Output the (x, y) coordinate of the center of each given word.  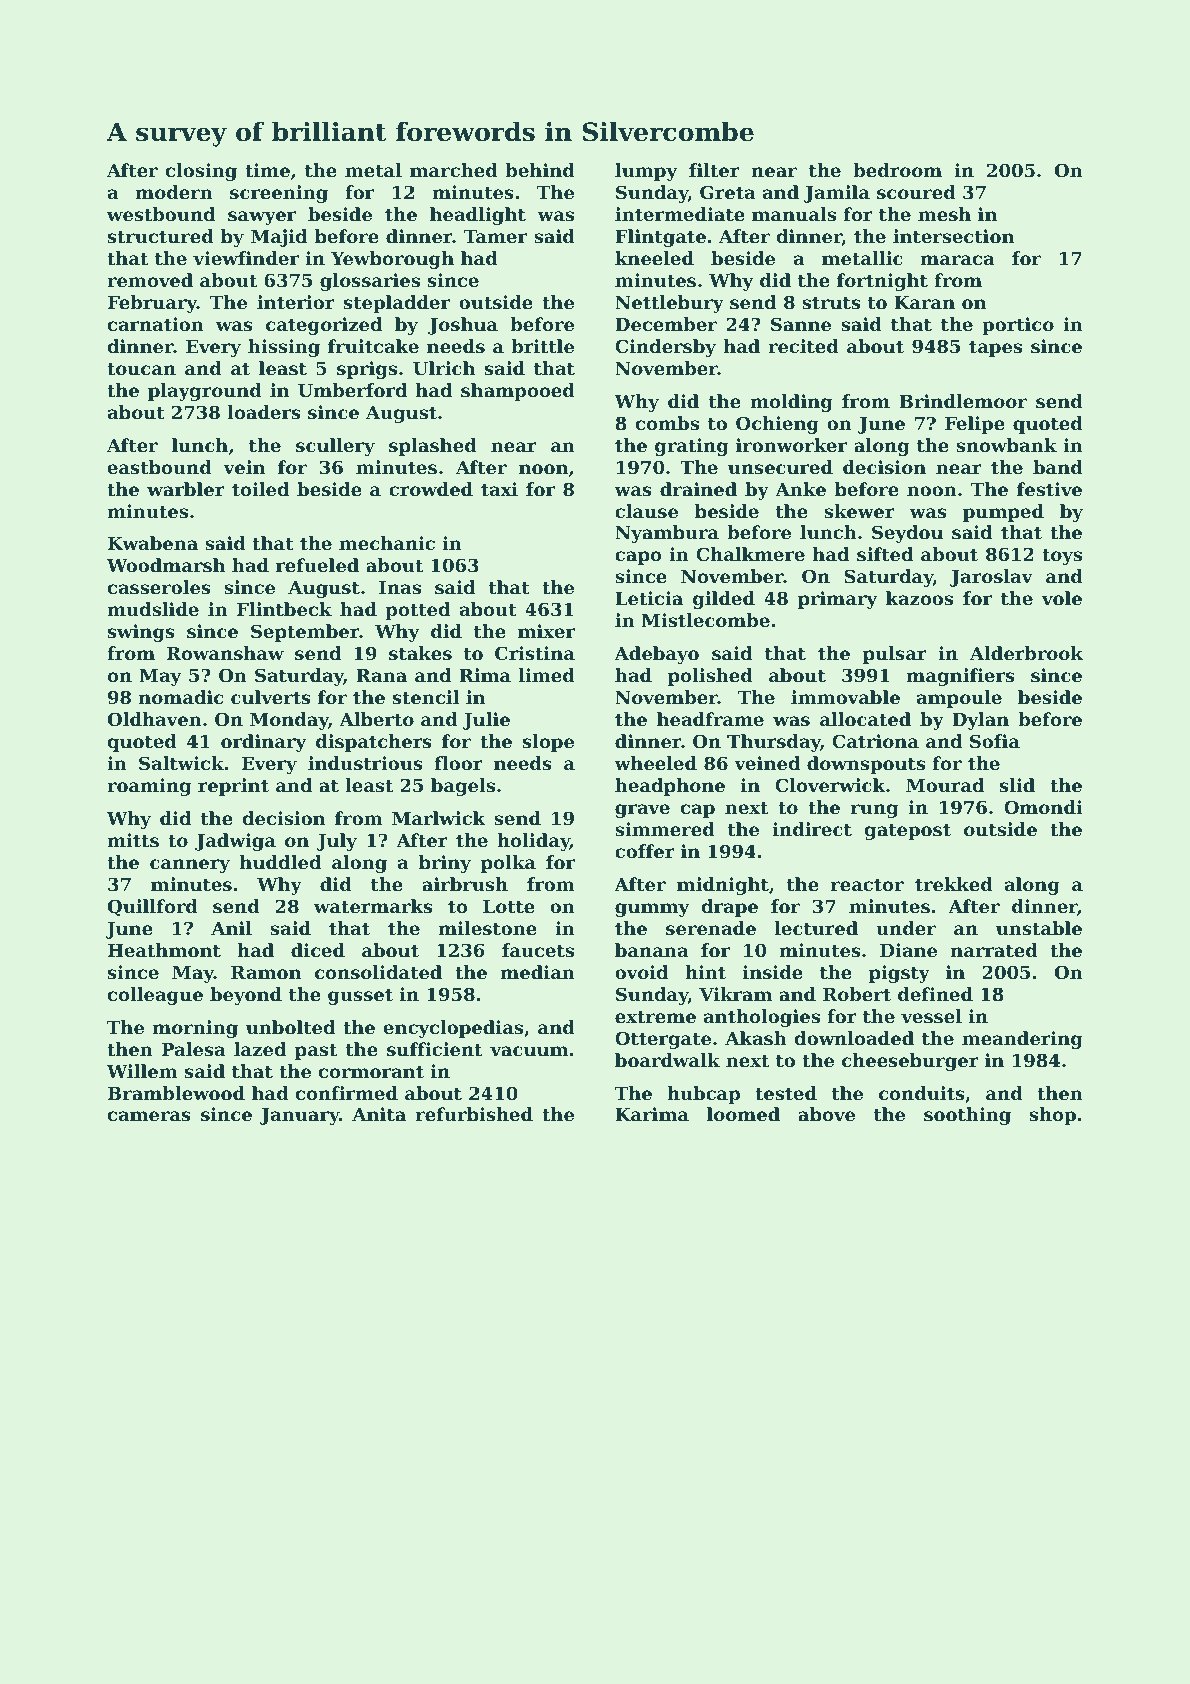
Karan (924, 302)
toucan (141, 368)
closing (201, 172)
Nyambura (667, 534)
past (316, 1051)
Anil (231, 928)
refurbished (474, 1114)
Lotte (509, 906)
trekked (954, 884)
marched (454, 170)
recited (803, 346)
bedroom (897, 170)
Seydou (907, 534)
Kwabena (153, 543)
